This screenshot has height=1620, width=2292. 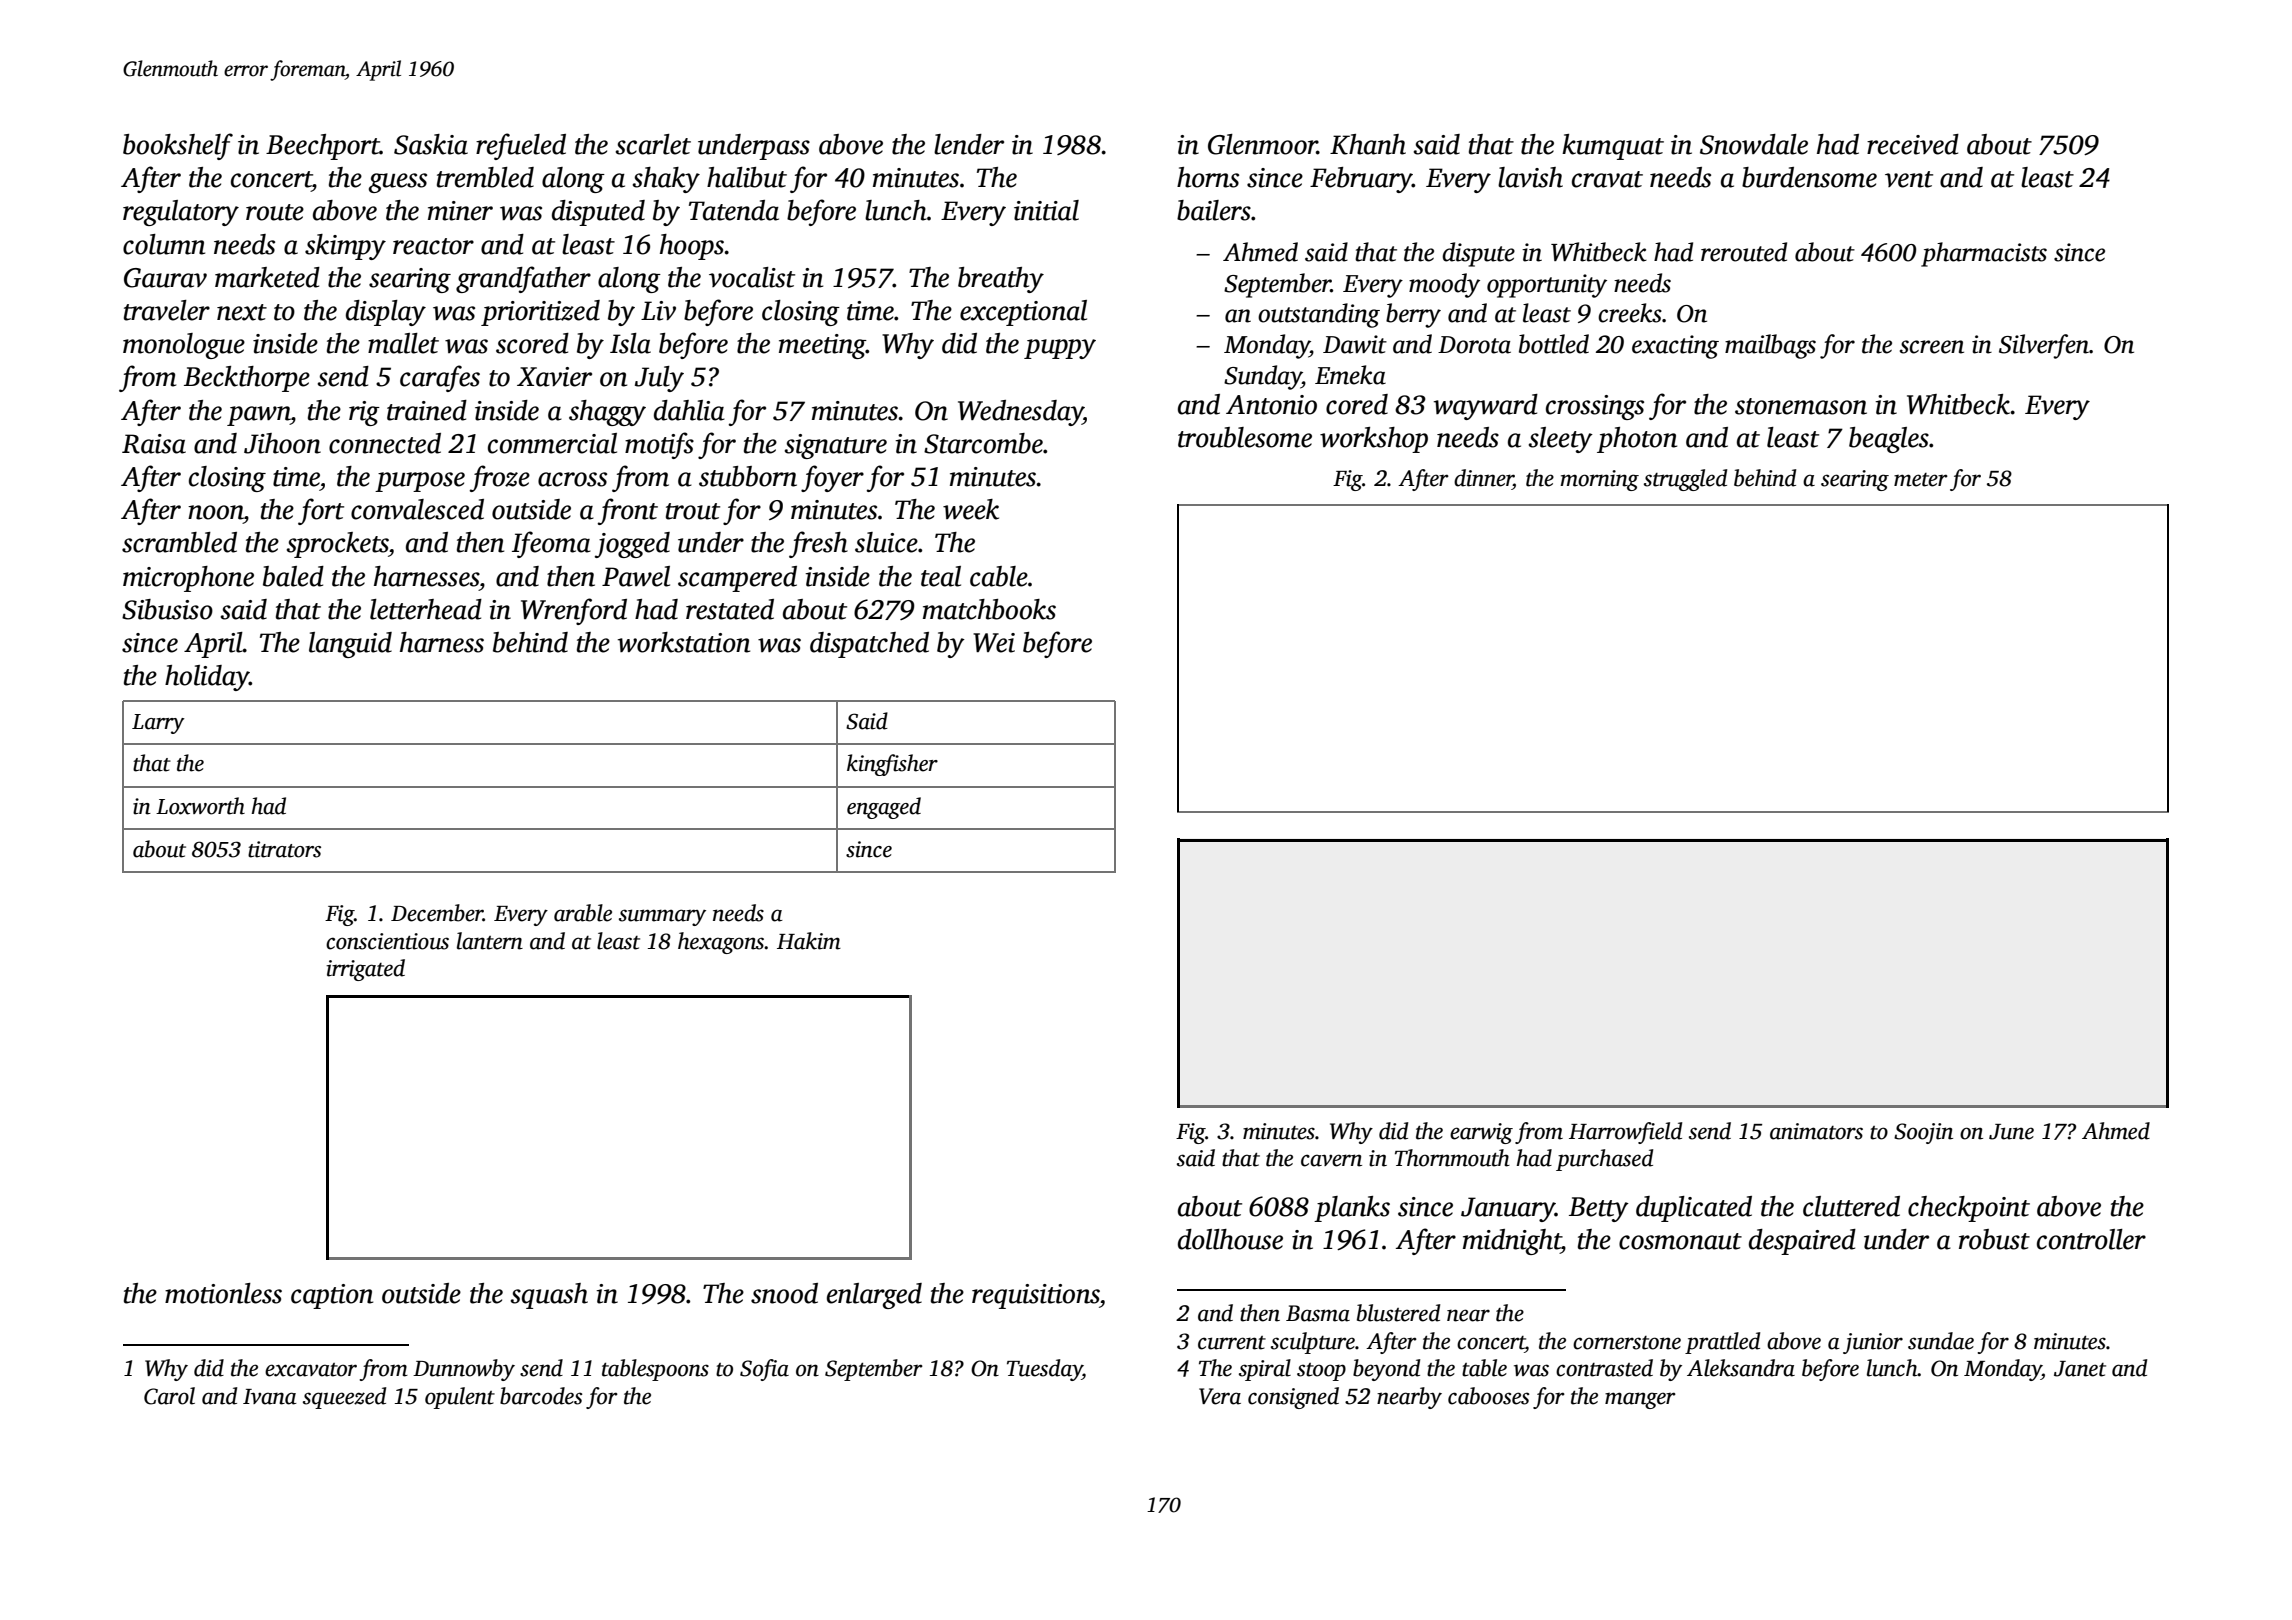 What do you see at coordinates (167, 609) in the screenshot?
I see `Sibusiso` at bounding box center [167, 609].
